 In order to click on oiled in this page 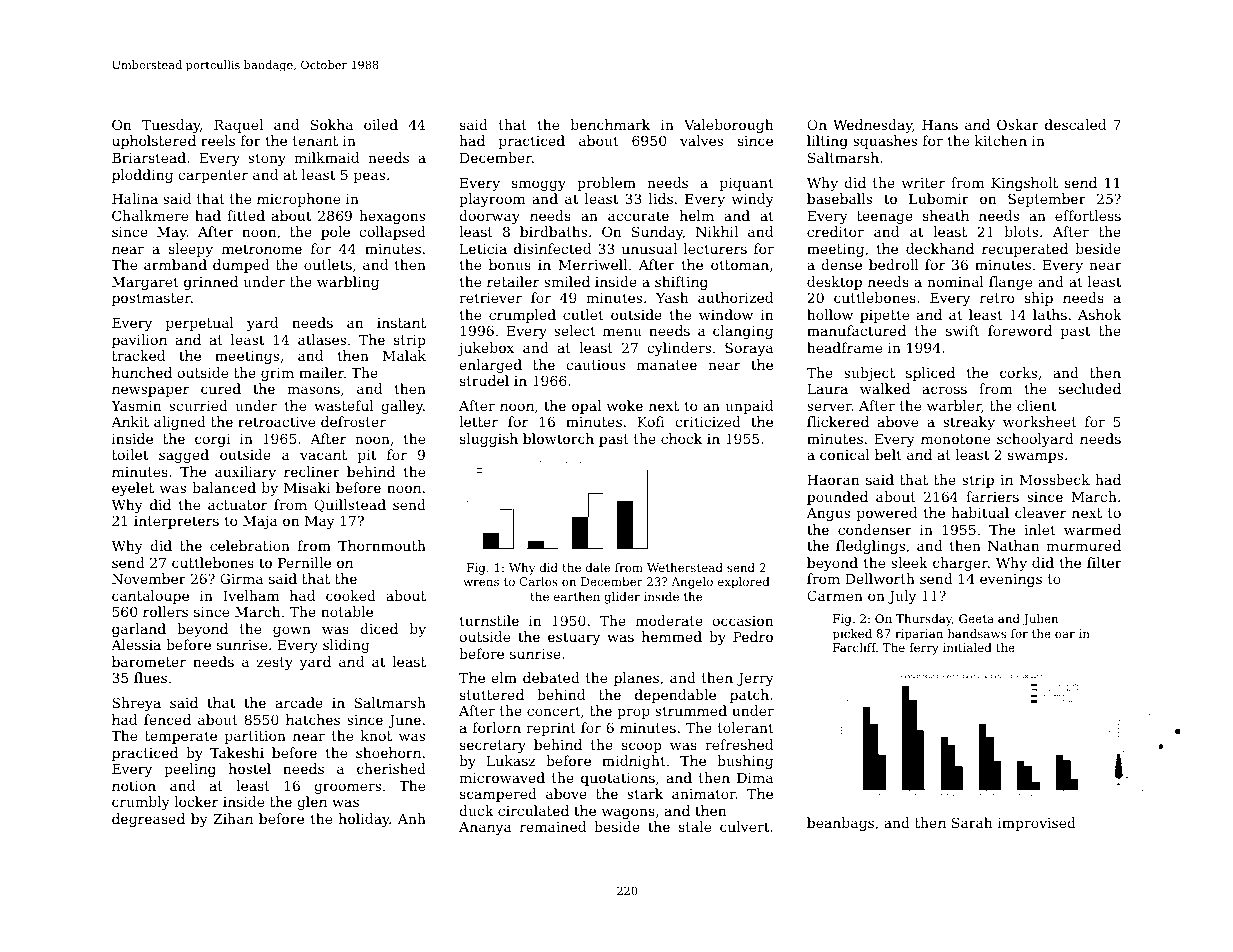, I will do `click(381, 124)`.
